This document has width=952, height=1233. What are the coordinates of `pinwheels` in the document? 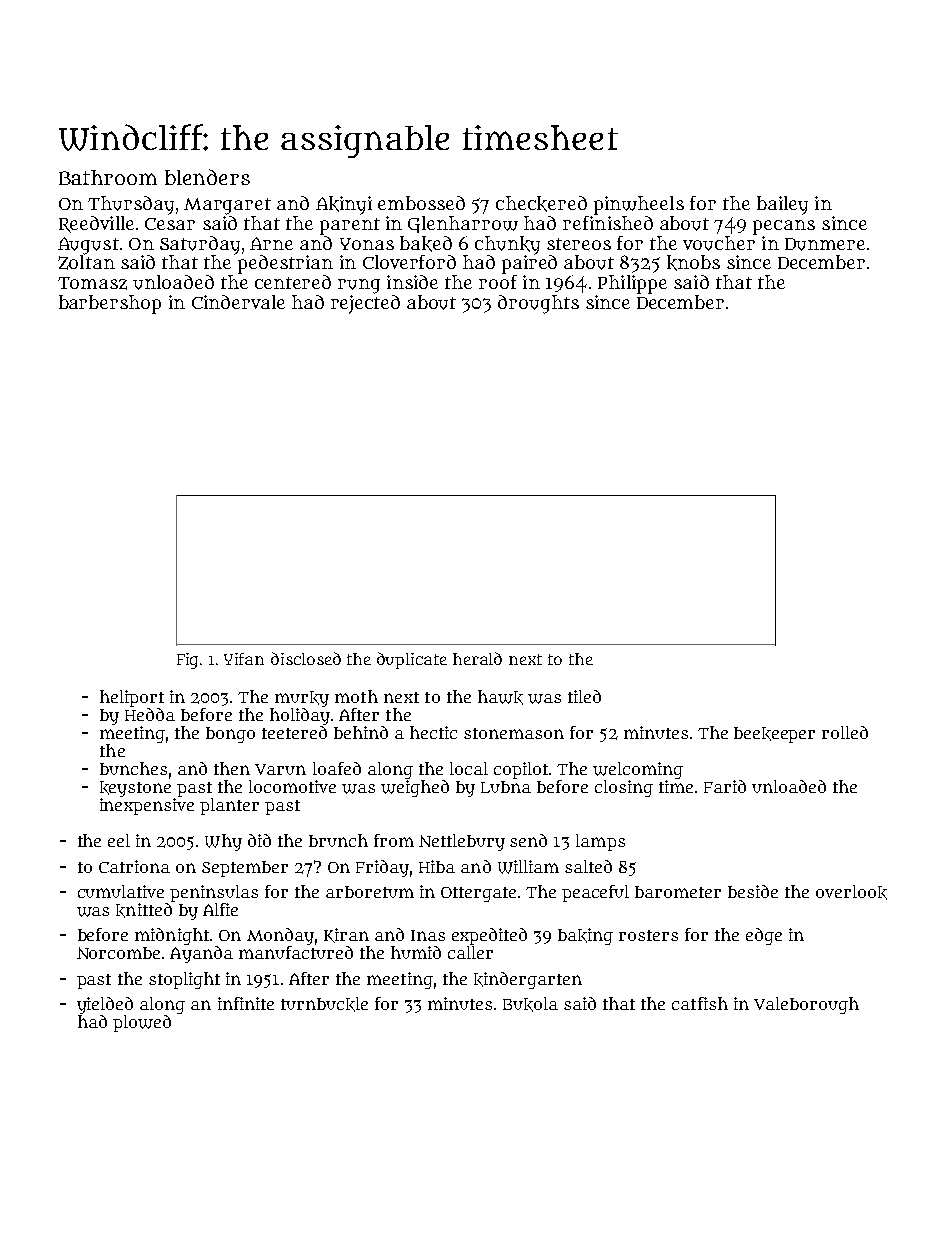 It's located at (639, 205).
